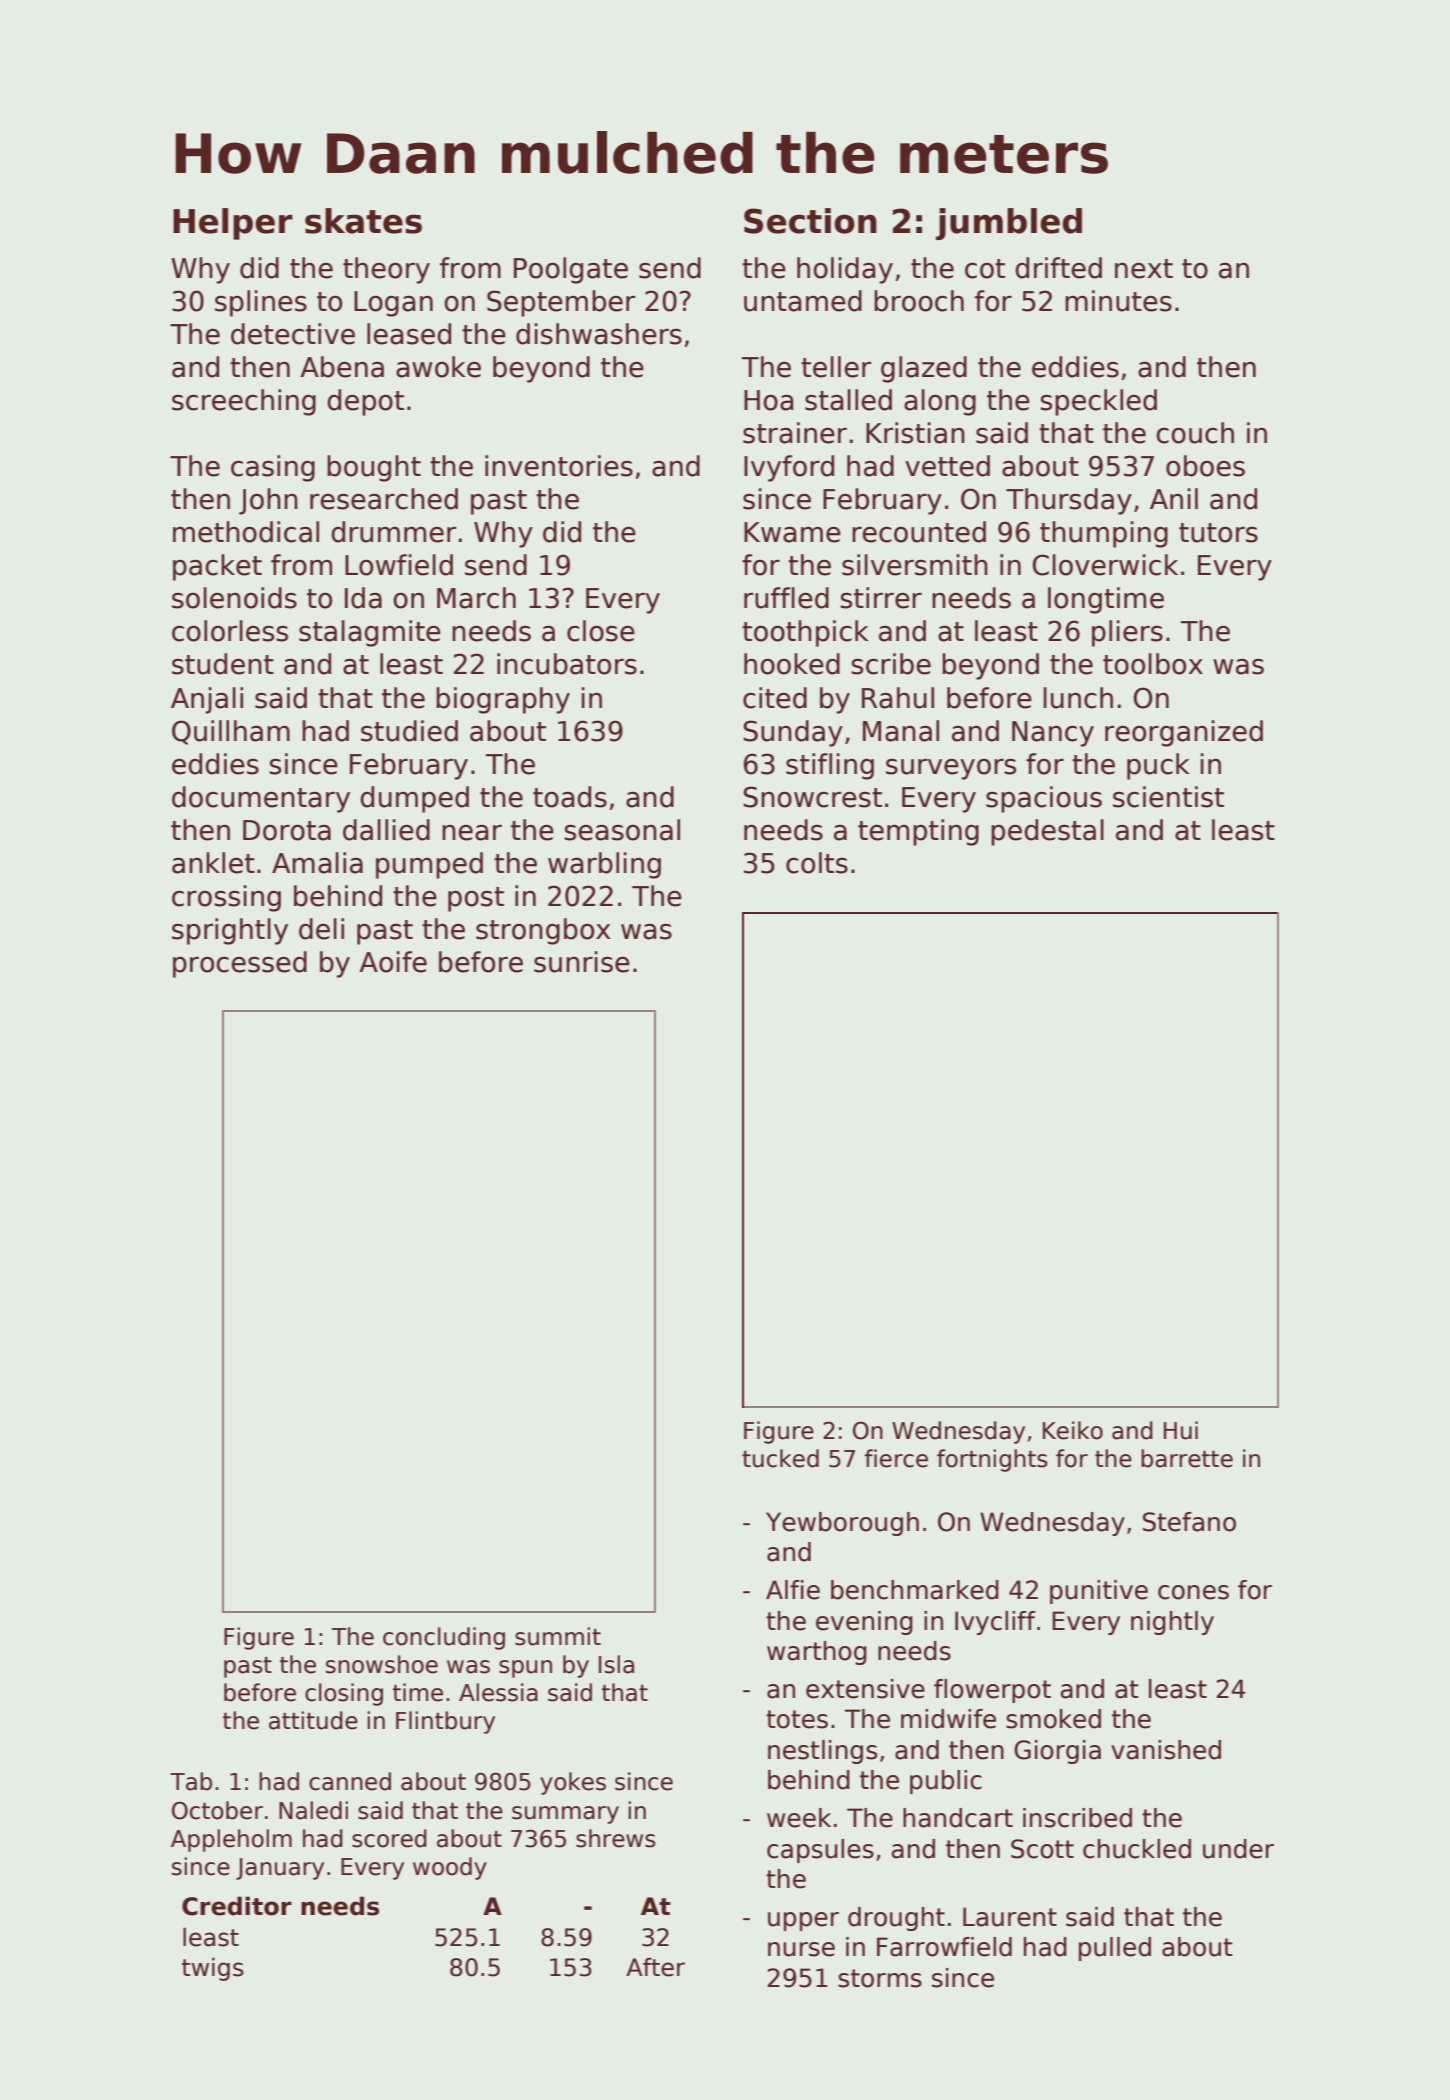  I want to click on vanished, so click(1166, 1750).
